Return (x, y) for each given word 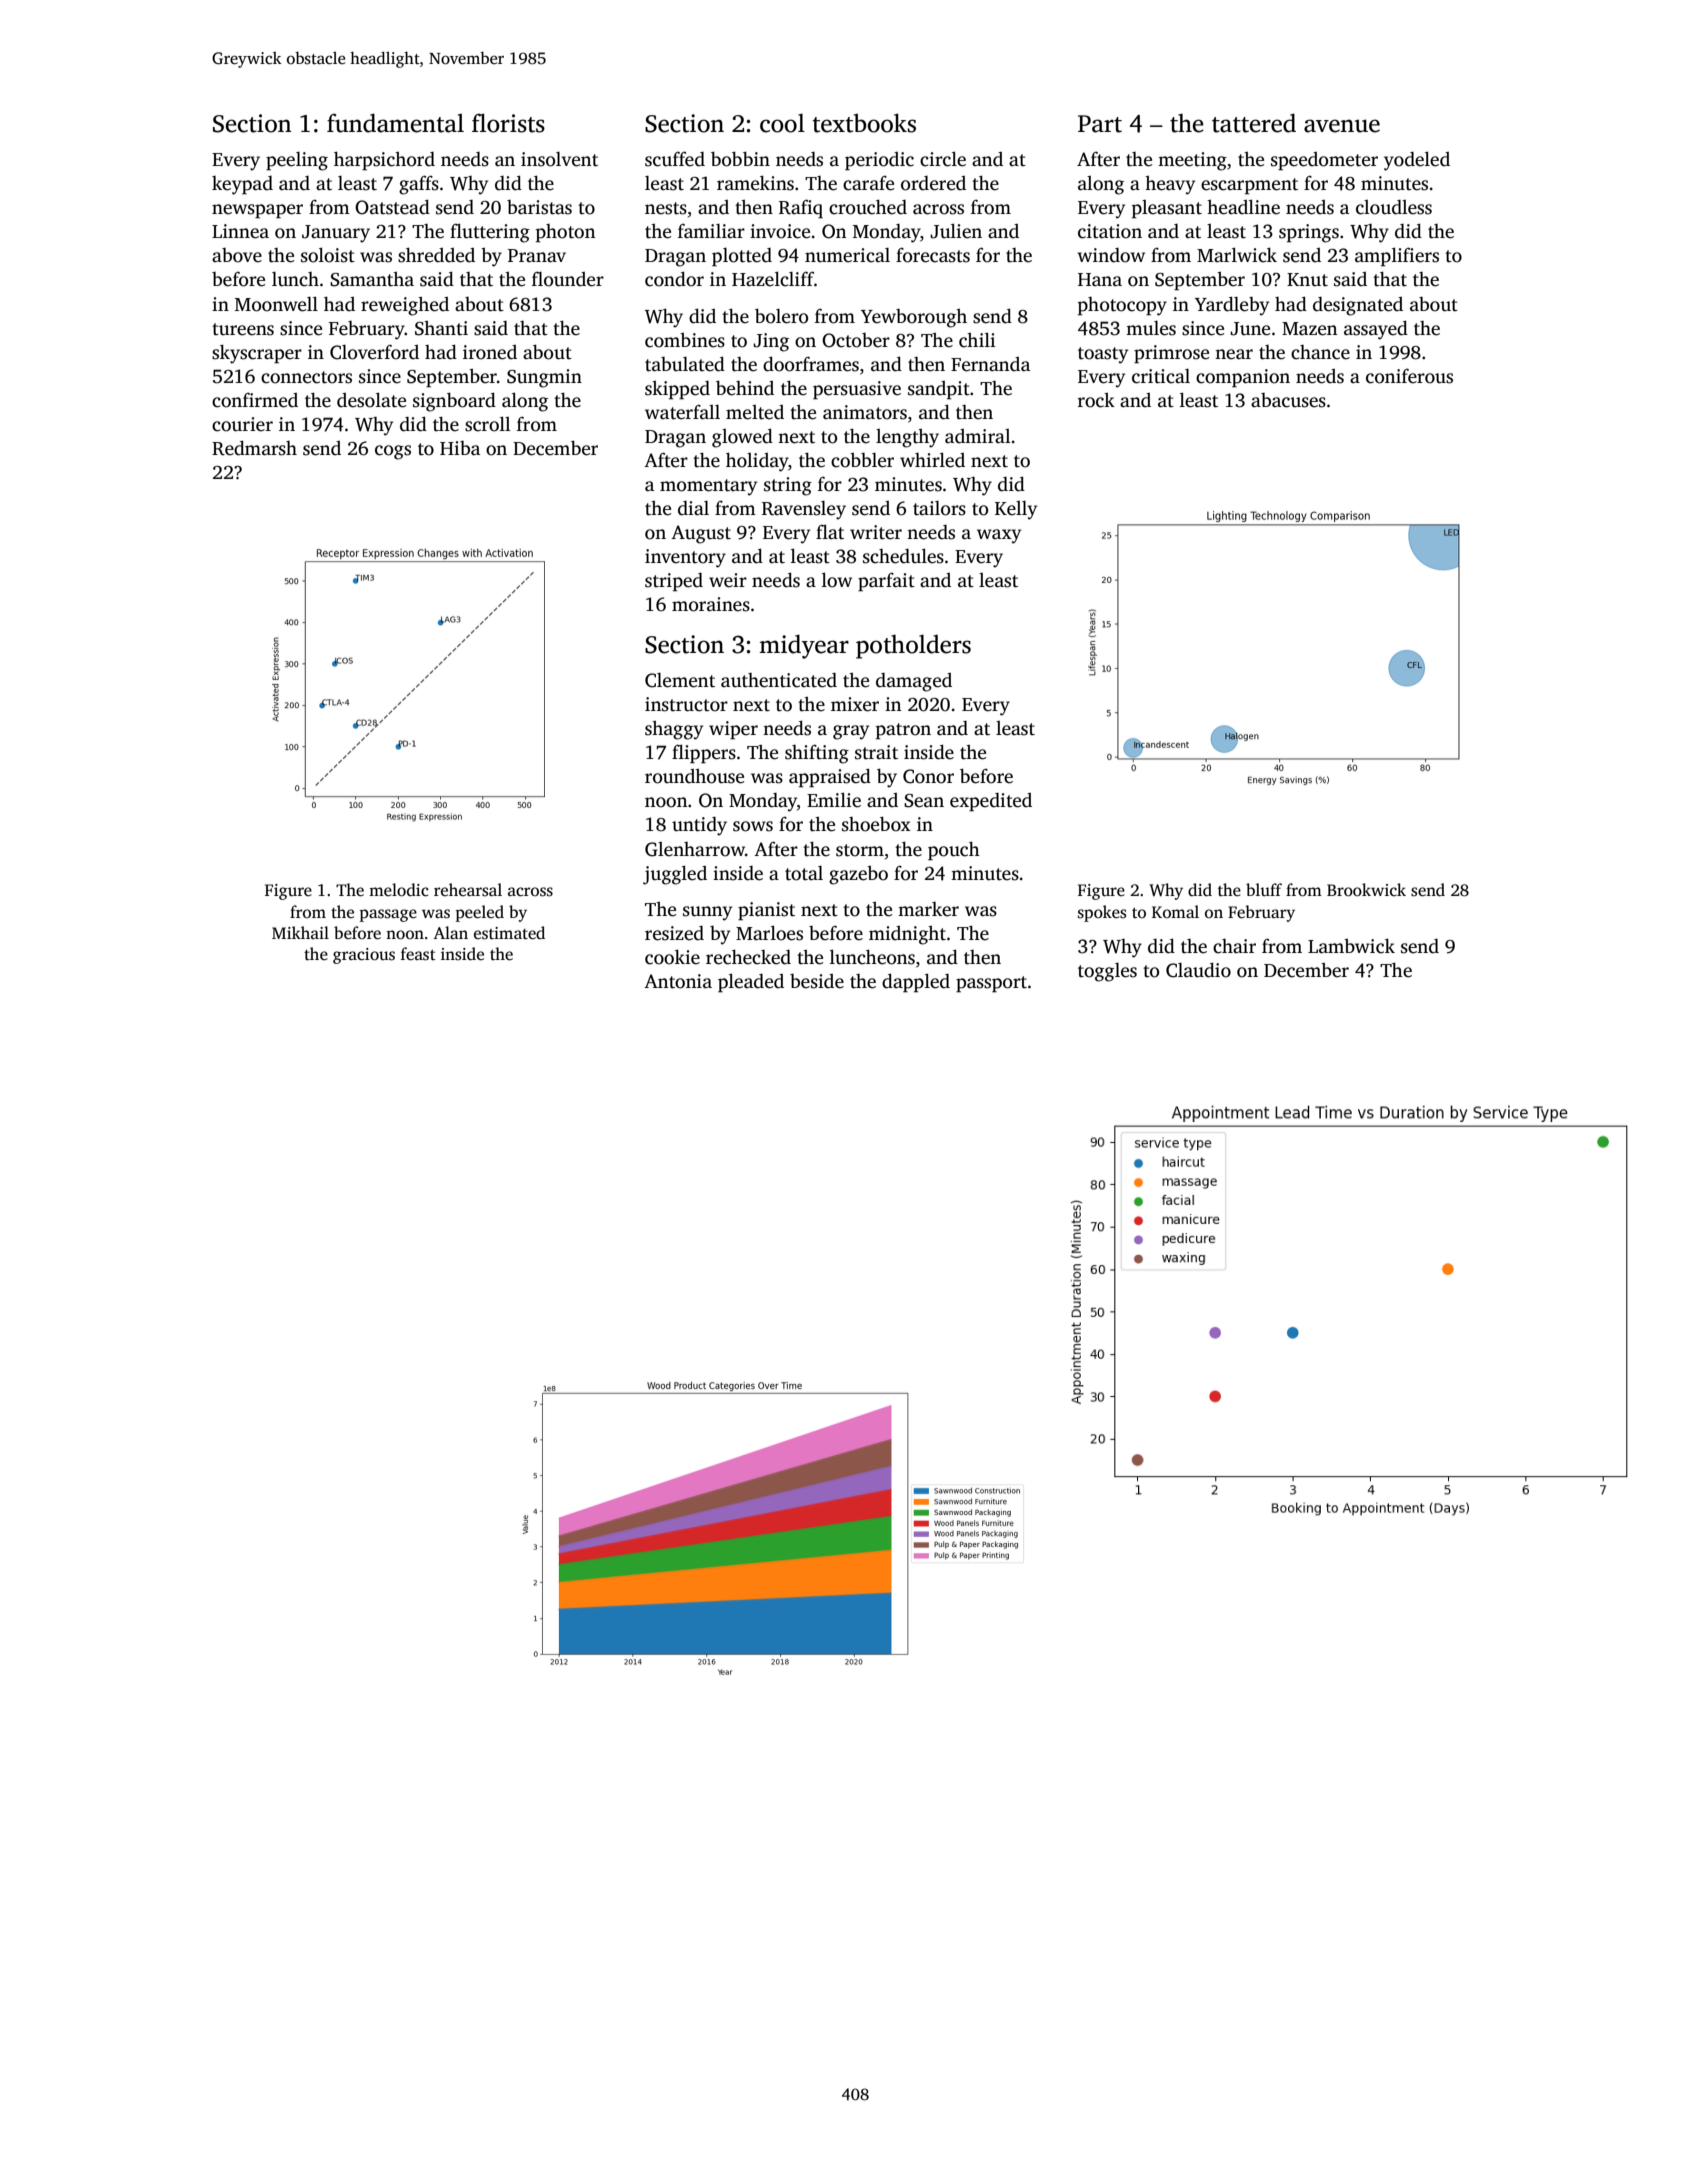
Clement (680, 680)
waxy (999, 536)
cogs (393, 452)
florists (508, 123)
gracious (364, 956)
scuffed (675, 159)
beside (817, 981)
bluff (1264, 889)
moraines (711, 604)
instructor (686, 704)
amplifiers (1397, 257)
